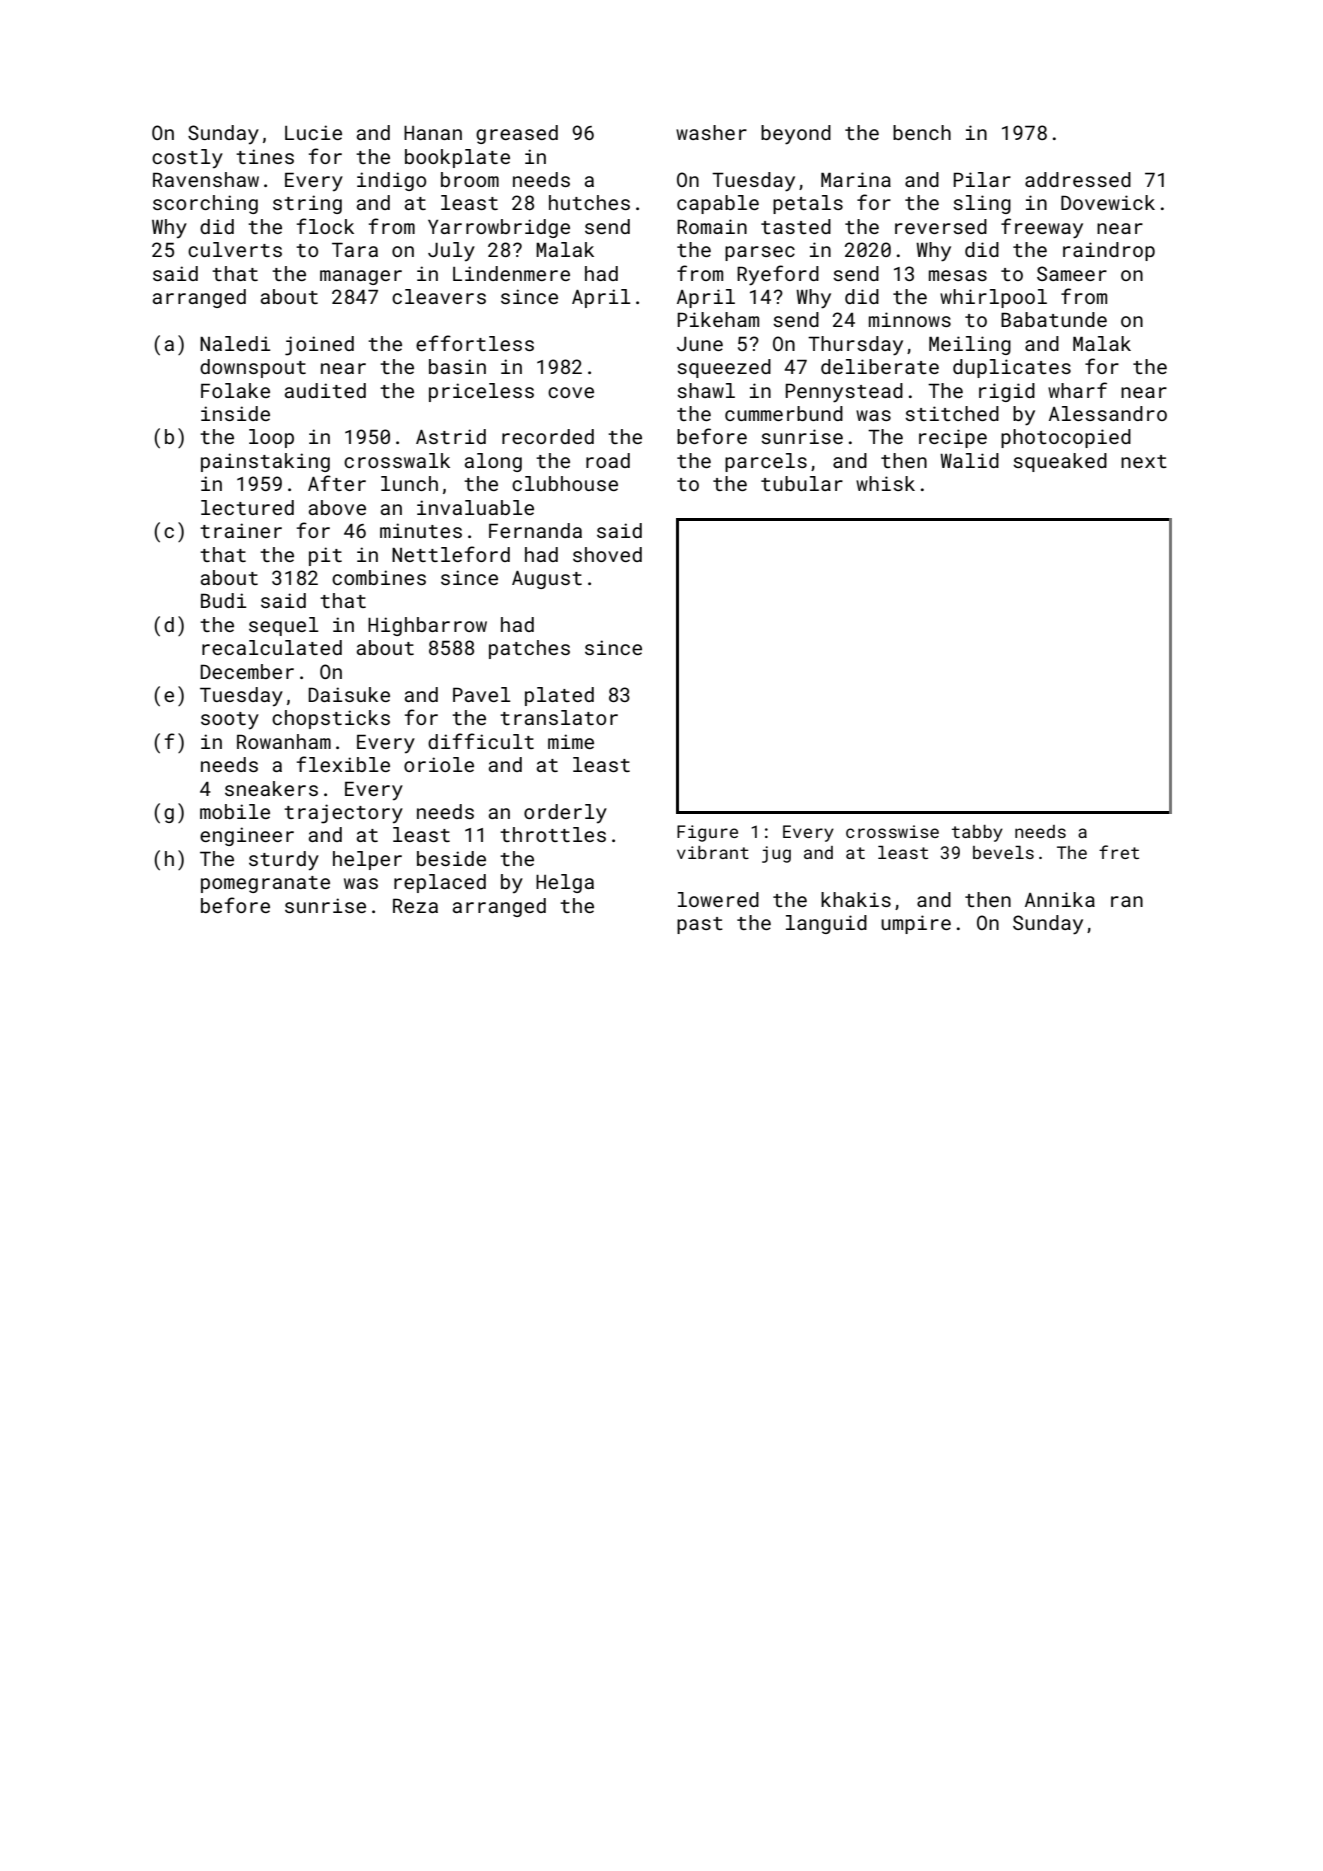 The image size is (1323, 1871). Describe the element at coordinates (607, 554) in the screenshot. I see `shoved` at that location.
